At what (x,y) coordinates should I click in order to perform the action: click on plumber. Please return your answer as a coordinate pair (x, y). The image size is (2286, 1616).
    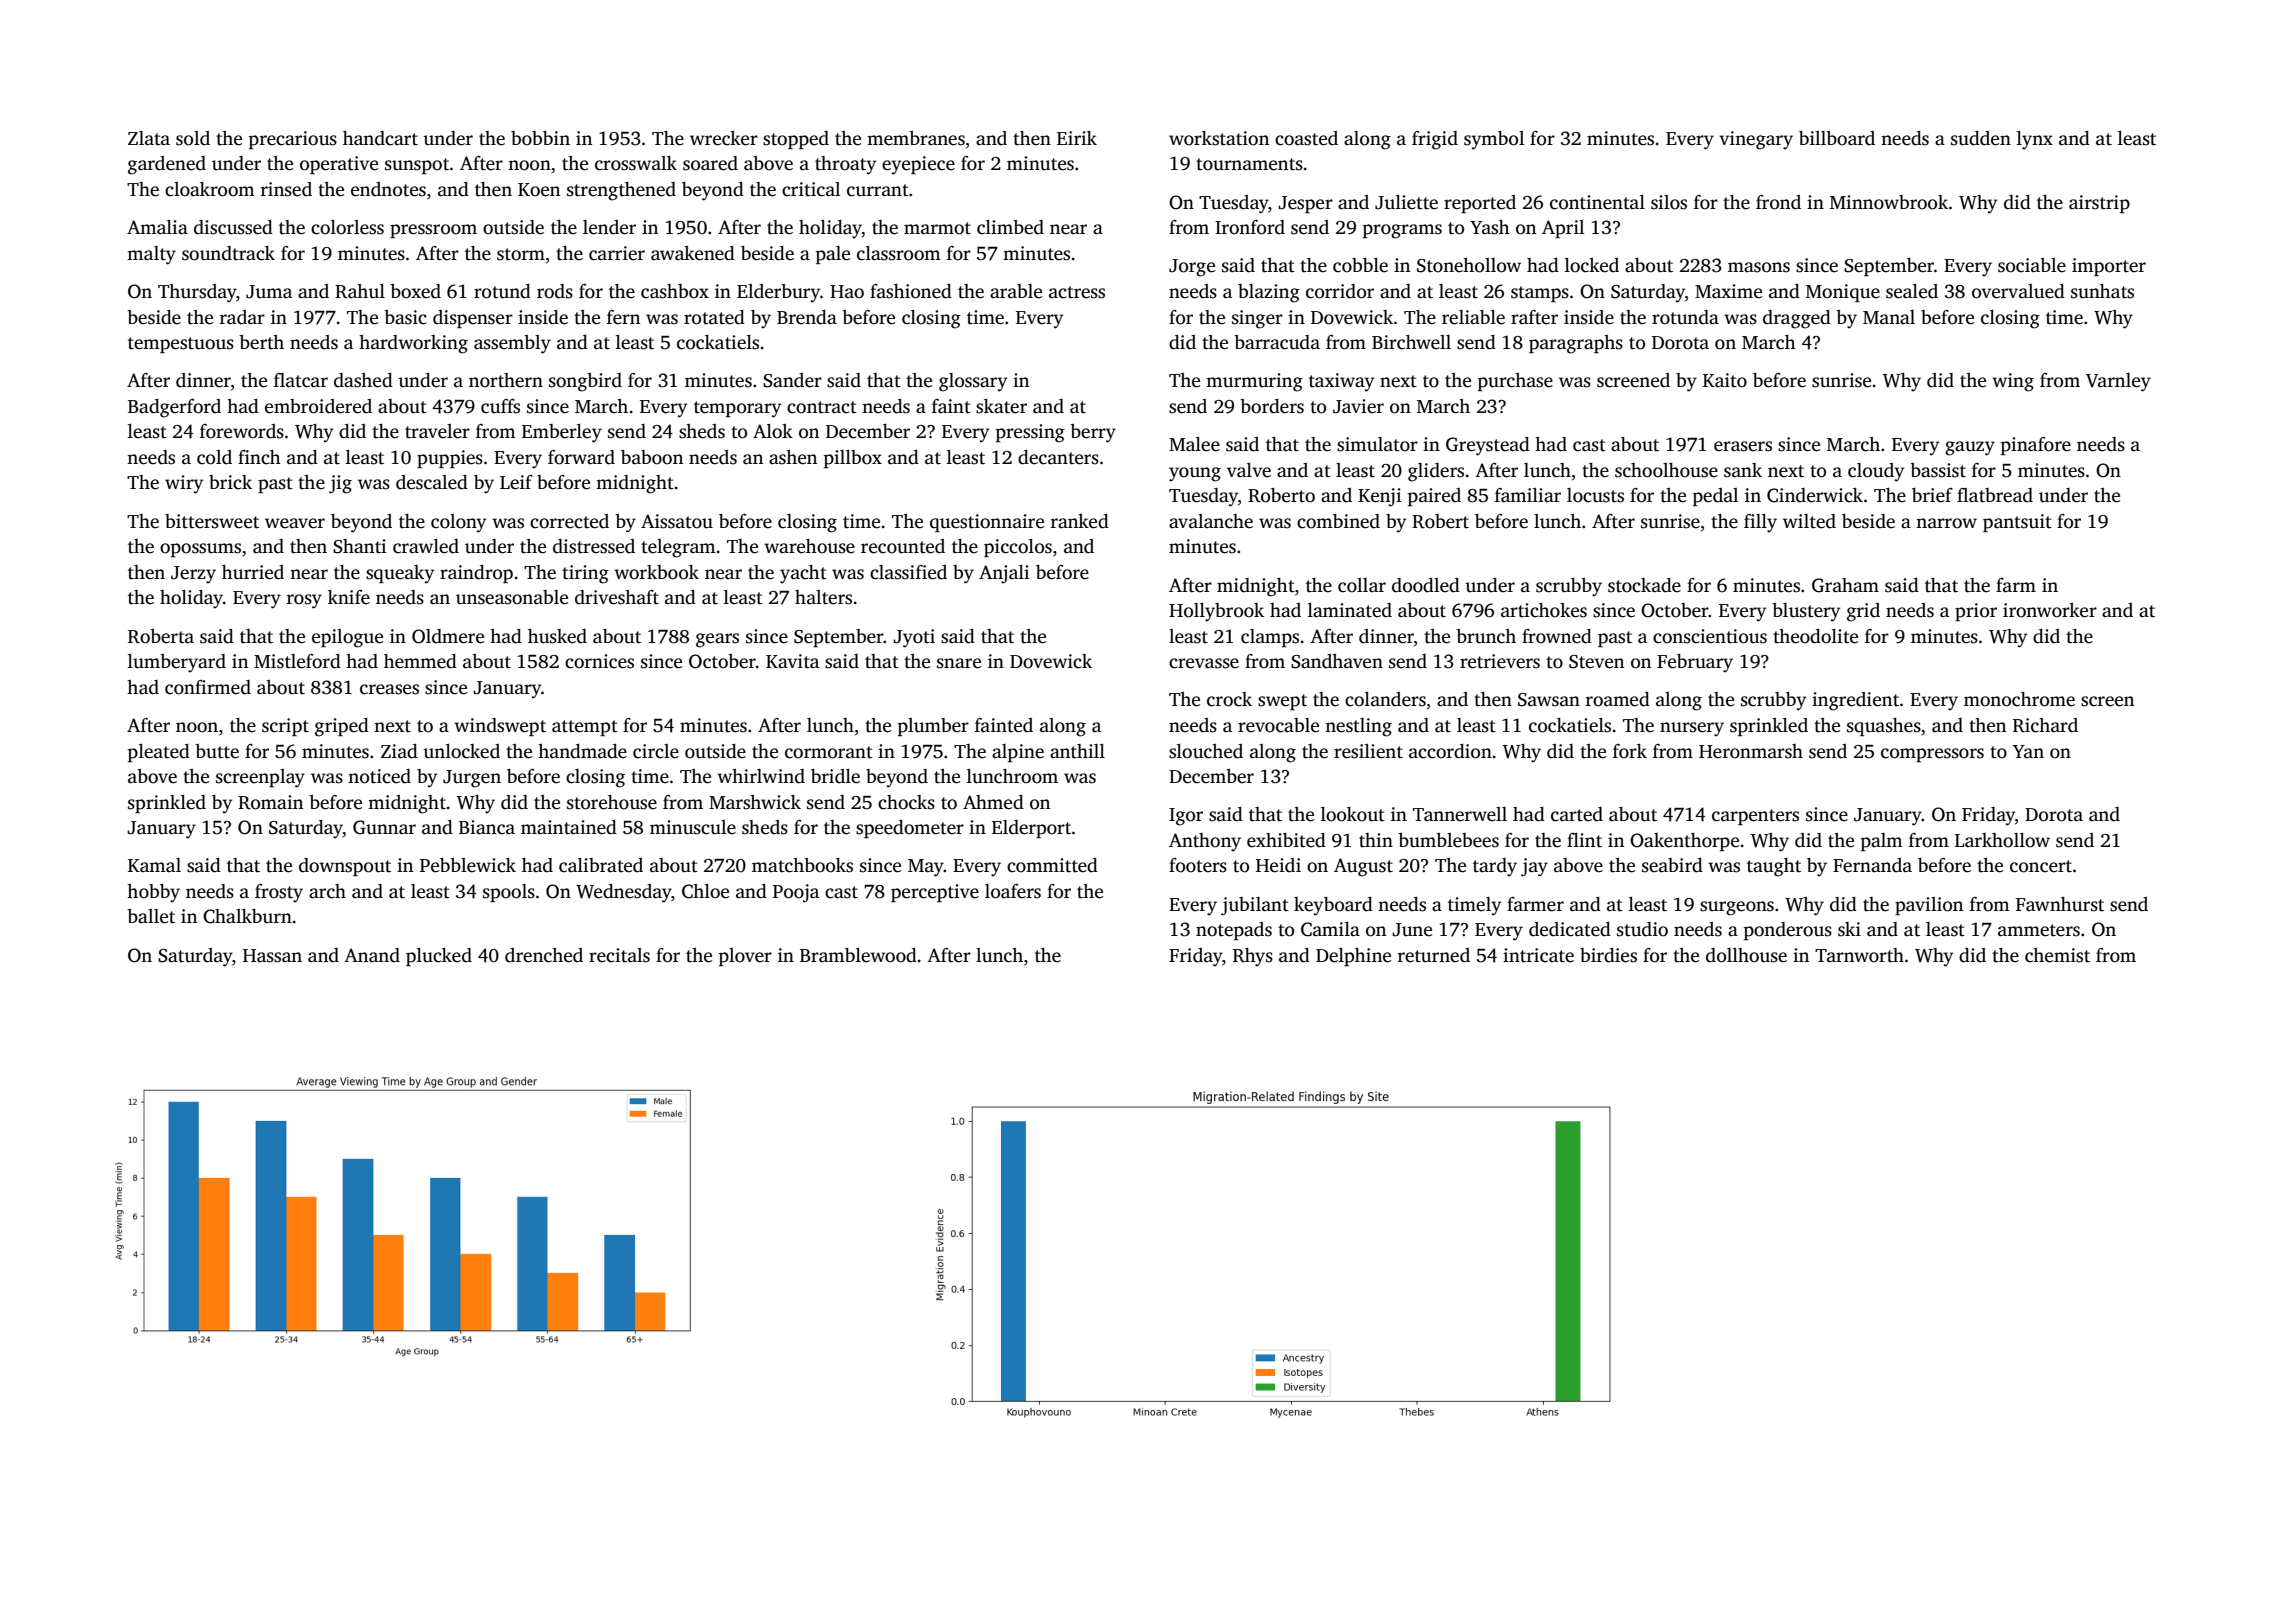
    Looking at the image, I should click on (933, 727).
